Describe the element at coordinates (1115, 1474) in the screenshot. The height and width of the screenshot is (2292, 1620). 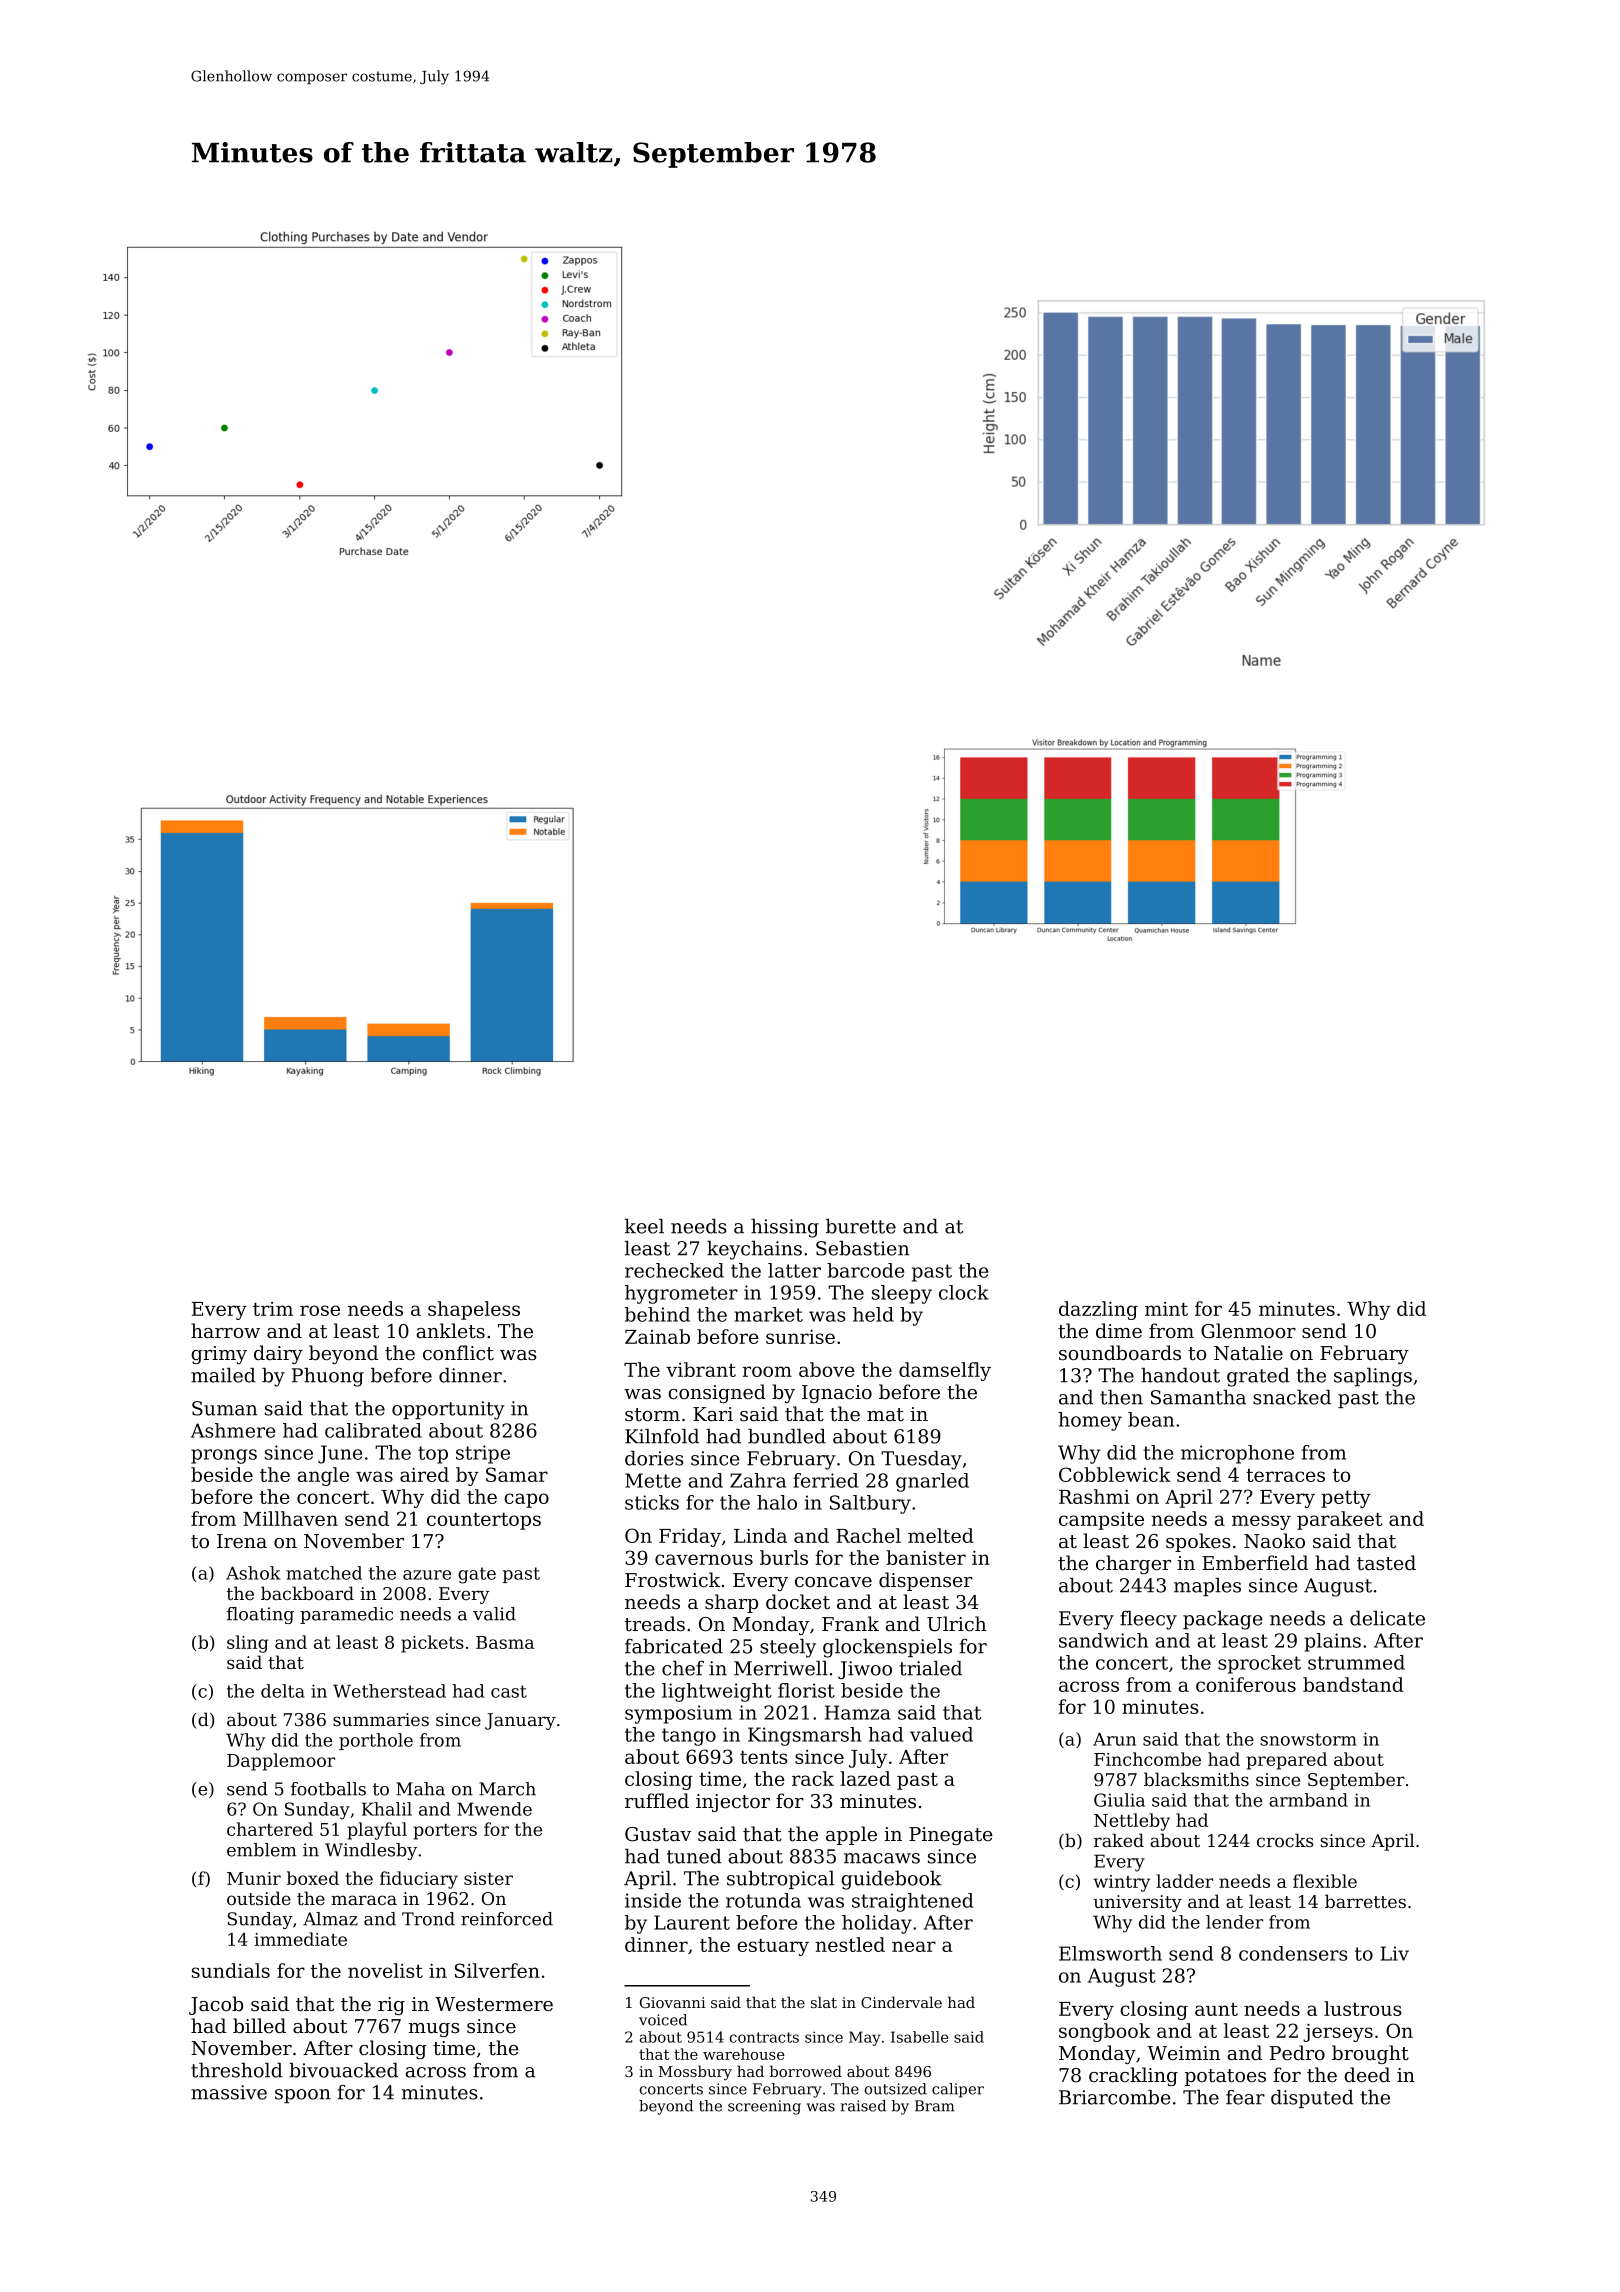
I see `Cobblewick` at that location.
